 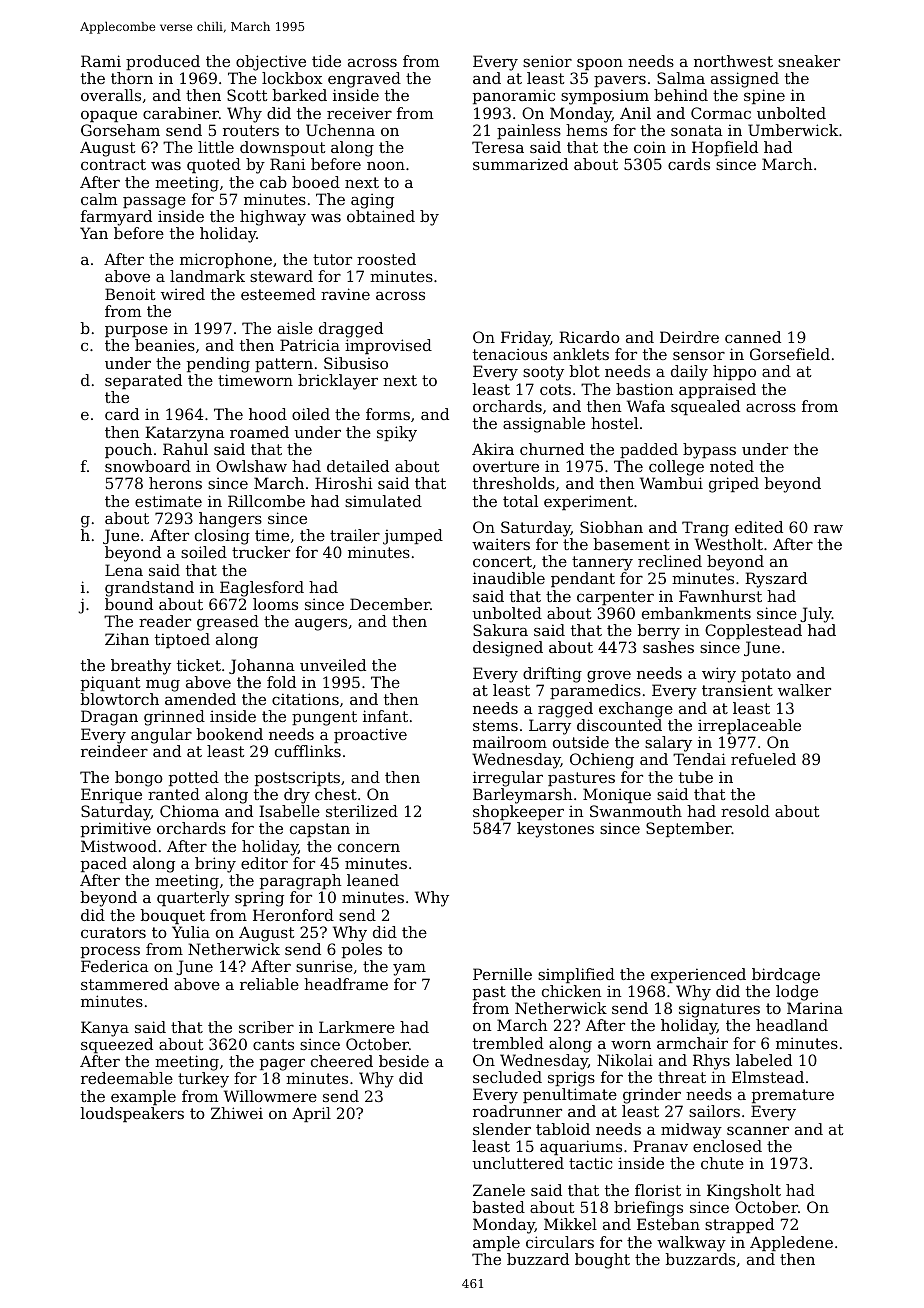 What do you see at coordinates (237, 1113) in the document?
I see `Zhiwei` at bounding box center [237, 1113].
